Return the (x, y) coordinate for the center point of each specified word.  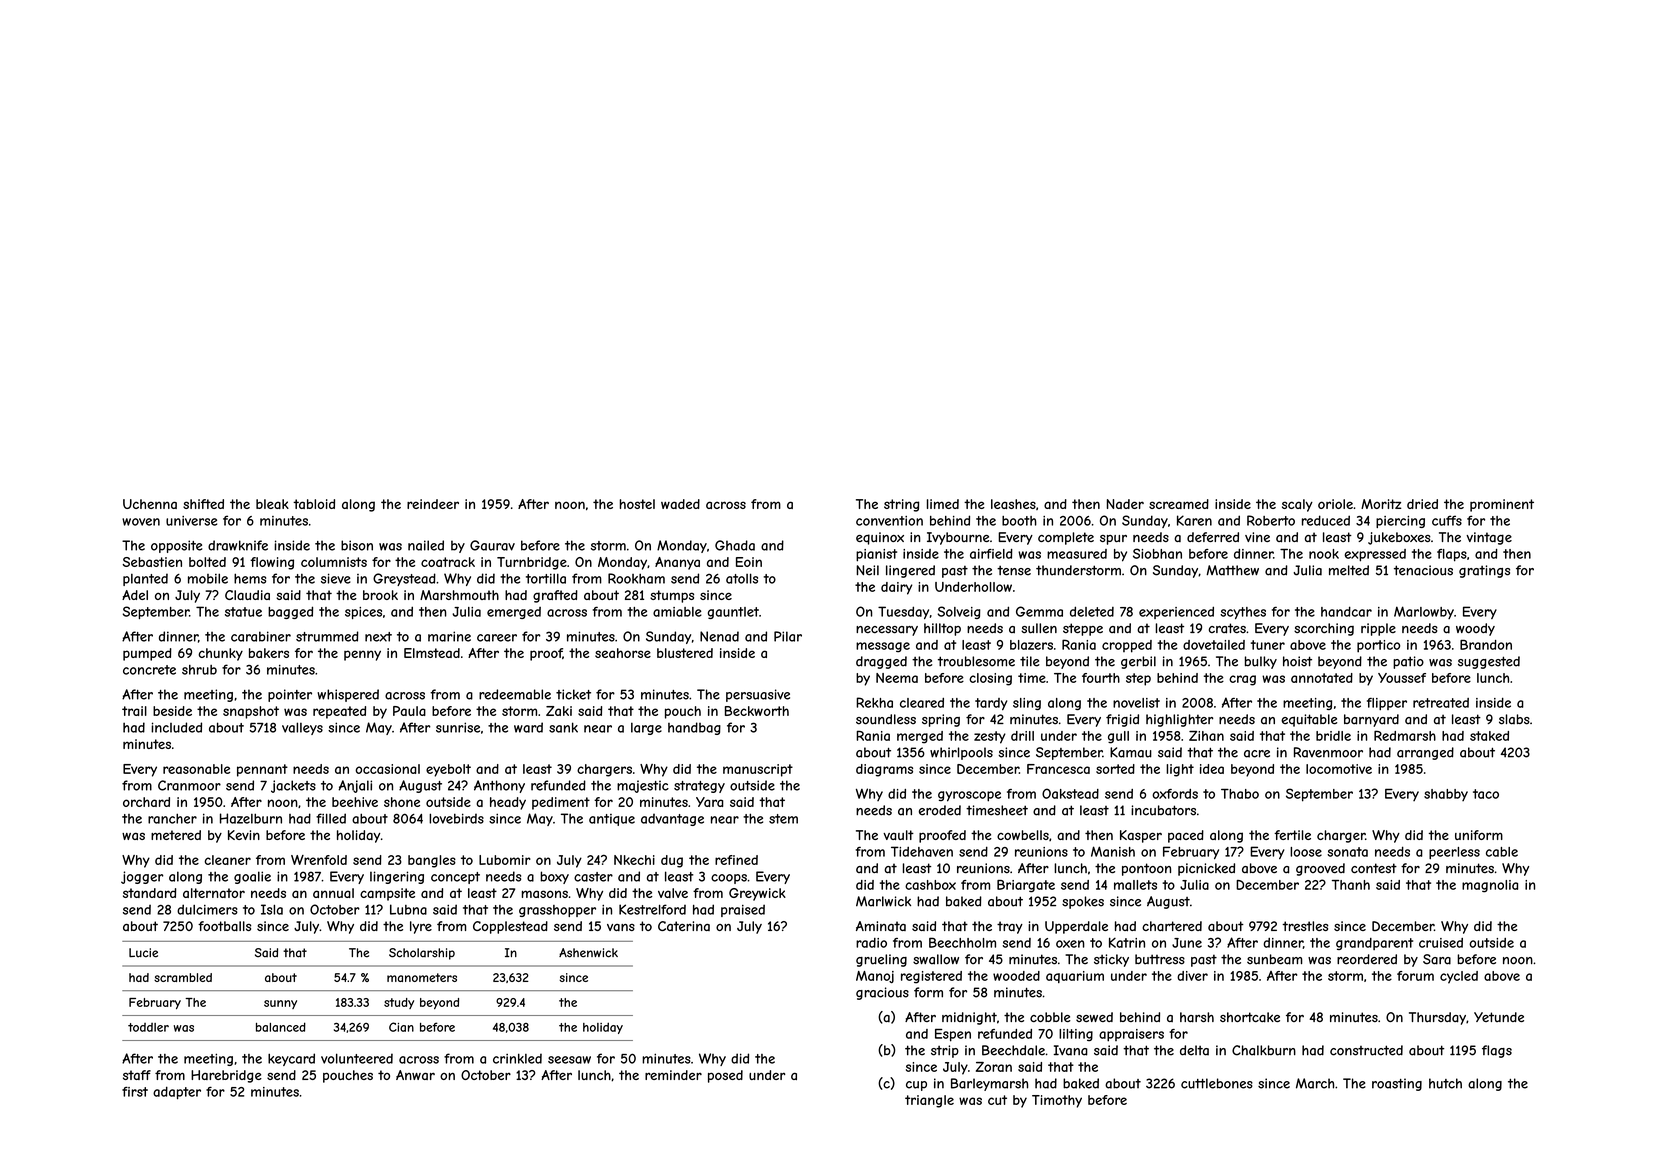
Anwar (415, 1075)
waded (680, 504)
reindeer (433, 504)
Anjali (355, 786)
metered (176, 835)
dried (1422, 504)
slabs (1514, 719)
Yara (710, 802)
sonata (1347, 852)
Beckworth (757, 711)
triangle (929, 1101)
